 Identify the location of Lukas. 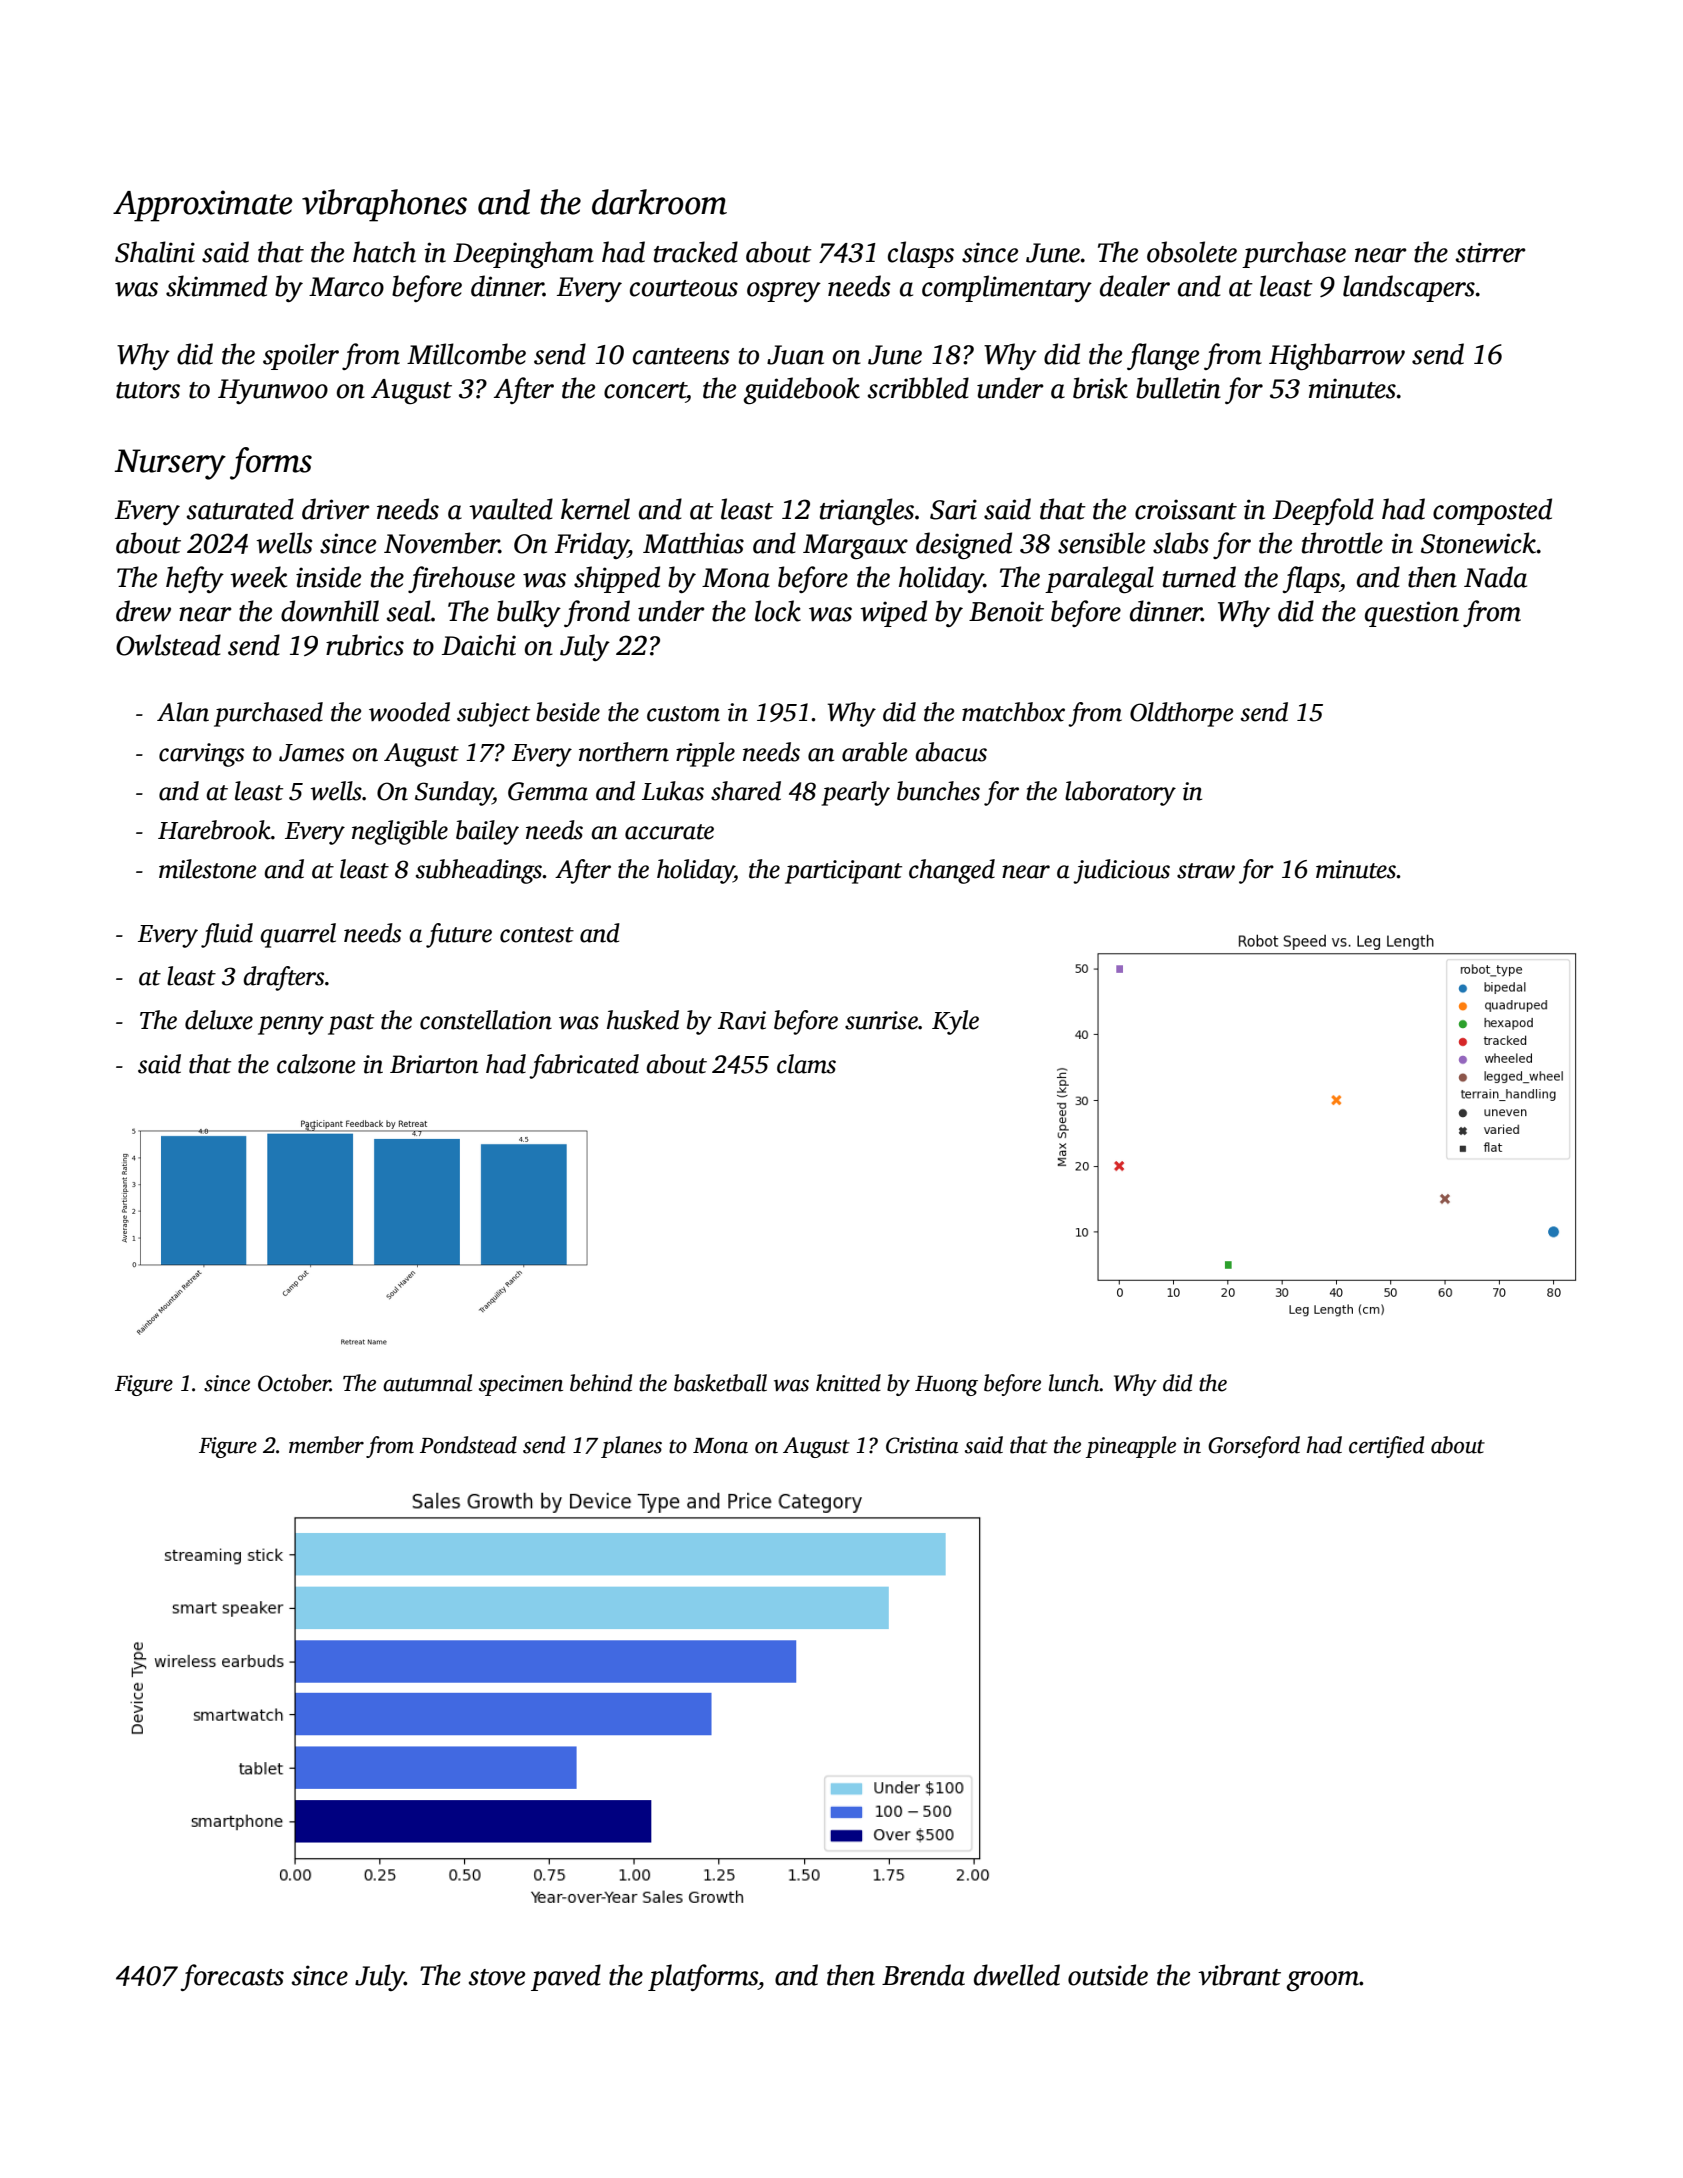
(673, 791).
